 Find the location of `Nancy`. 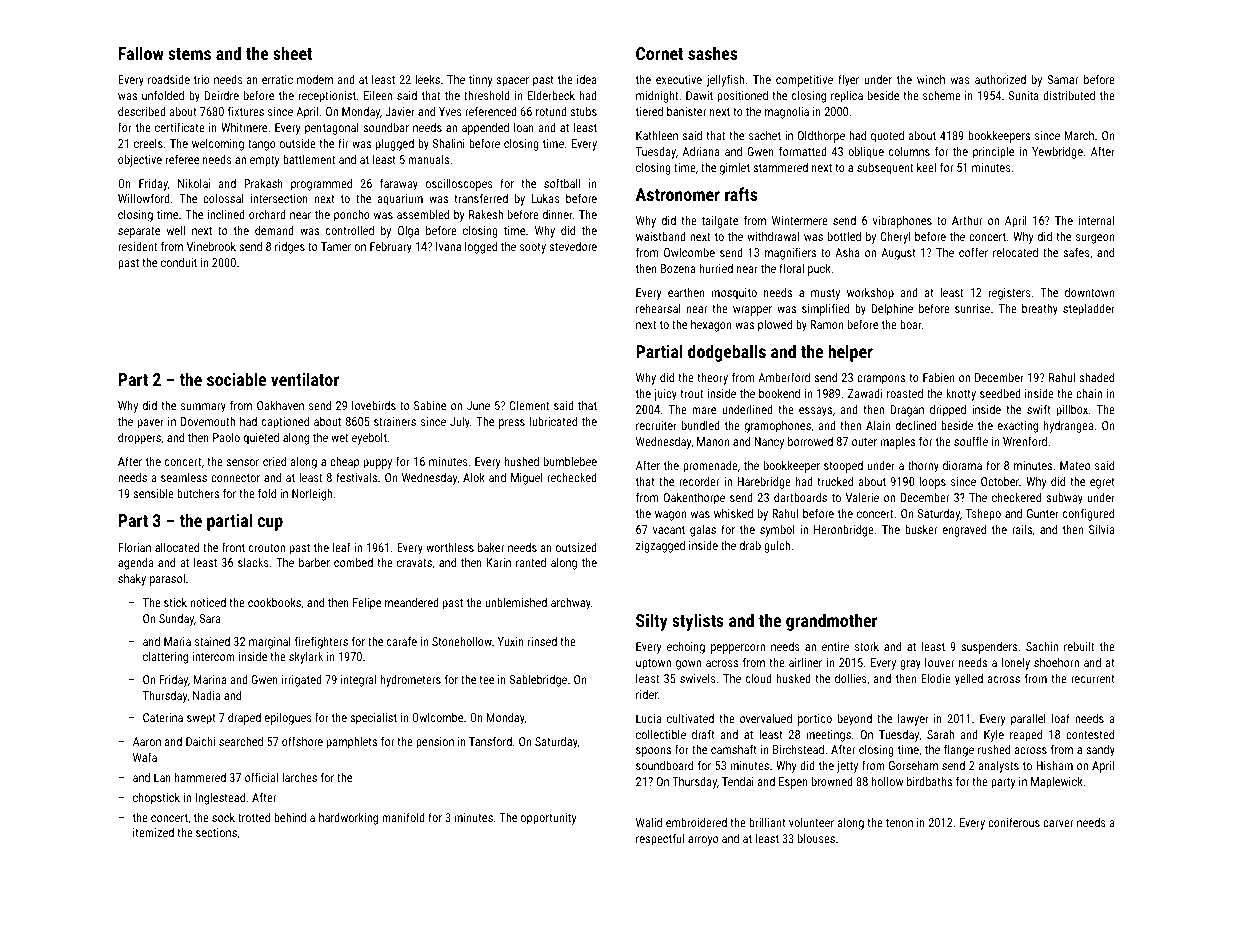

Nancy is located at coordinates (769, 443).
